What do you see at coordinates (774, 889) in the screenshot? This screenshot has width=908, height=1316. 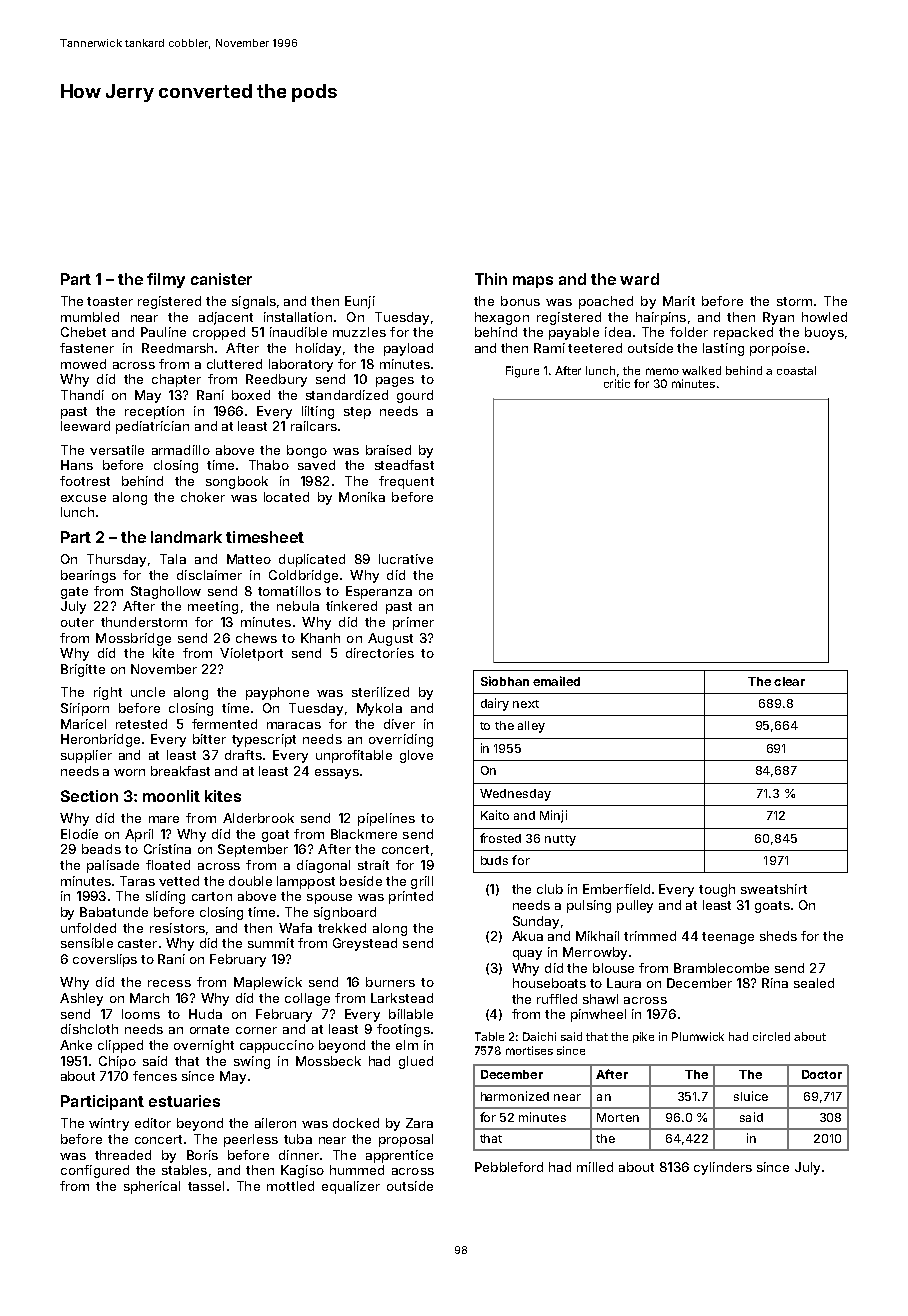 I see `sweatshirt` at bounding box center [774, 889].
